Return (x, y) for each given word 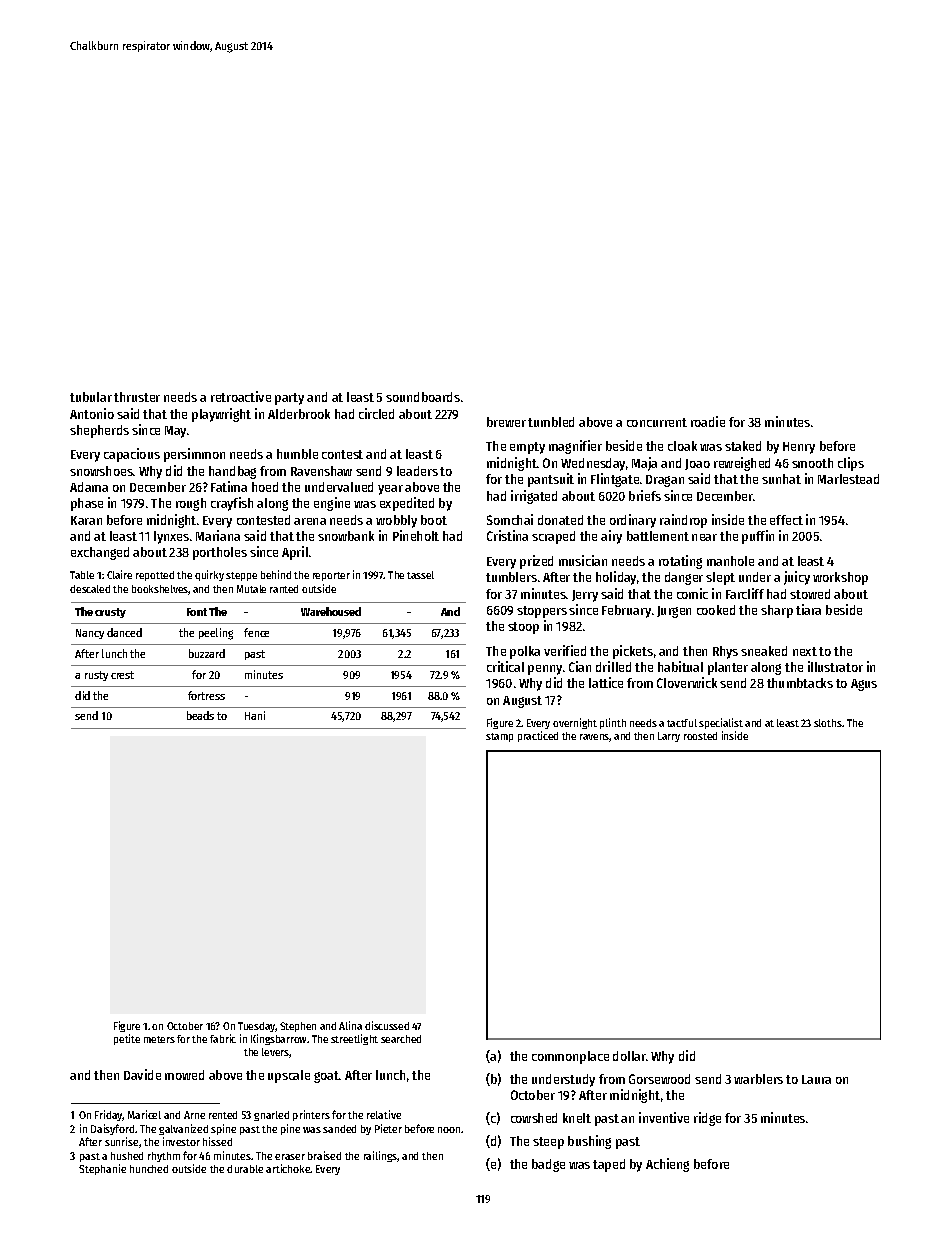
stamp (499, 737)
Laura (816, 1079)
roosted (700, 736)
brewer (506, 422)
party (289, 399)
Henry (799, 448)
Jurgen (674, 612)
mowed (184, 1075)
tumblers (511, 577)
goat (326, 1077)
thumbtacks (800, 683)
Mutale (251, 589)
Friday (109, 1115)
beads (200, 715)
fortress (206, 695)
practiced (538, 736)
